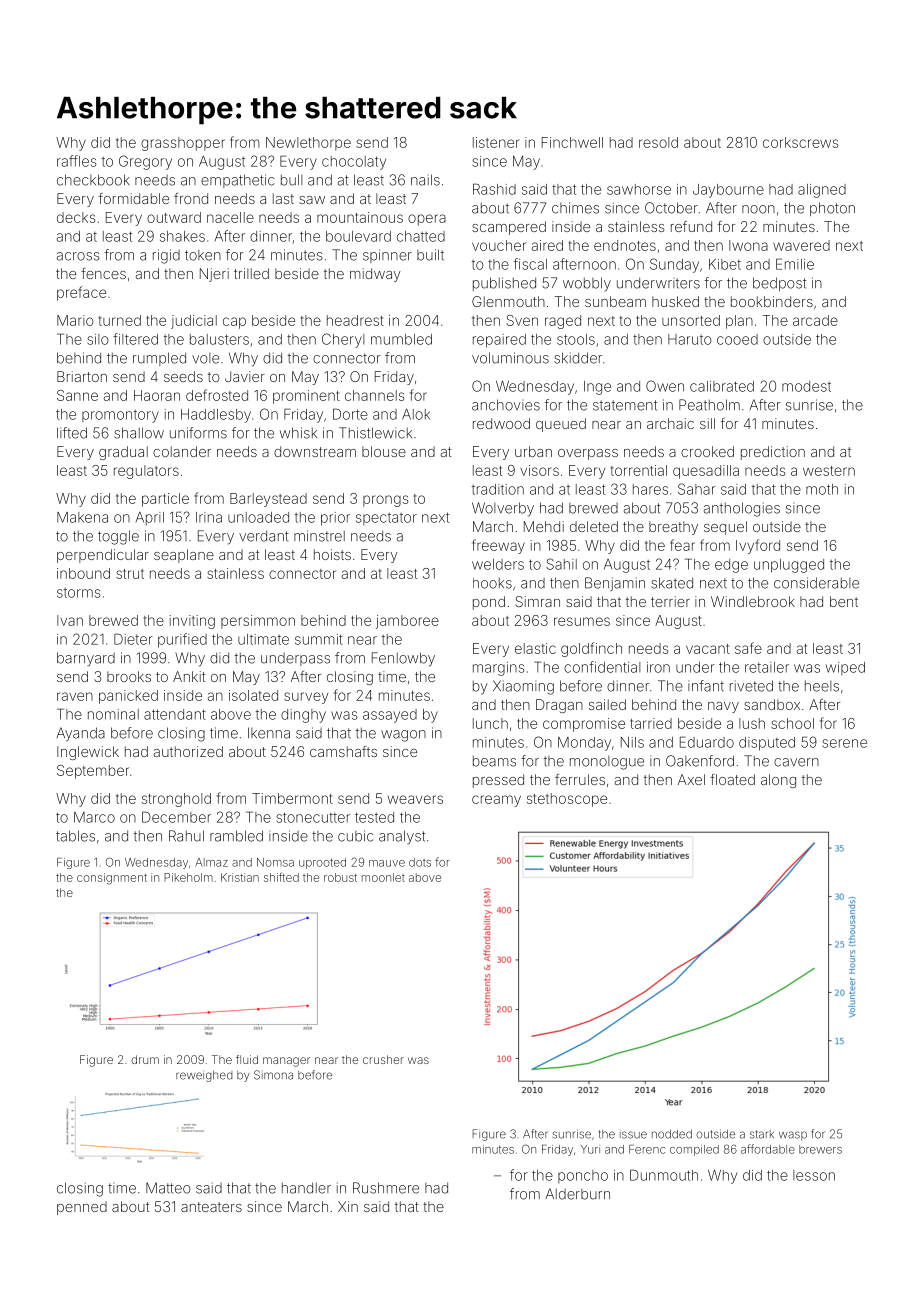  I want to click on floated, so click(732, 779).
